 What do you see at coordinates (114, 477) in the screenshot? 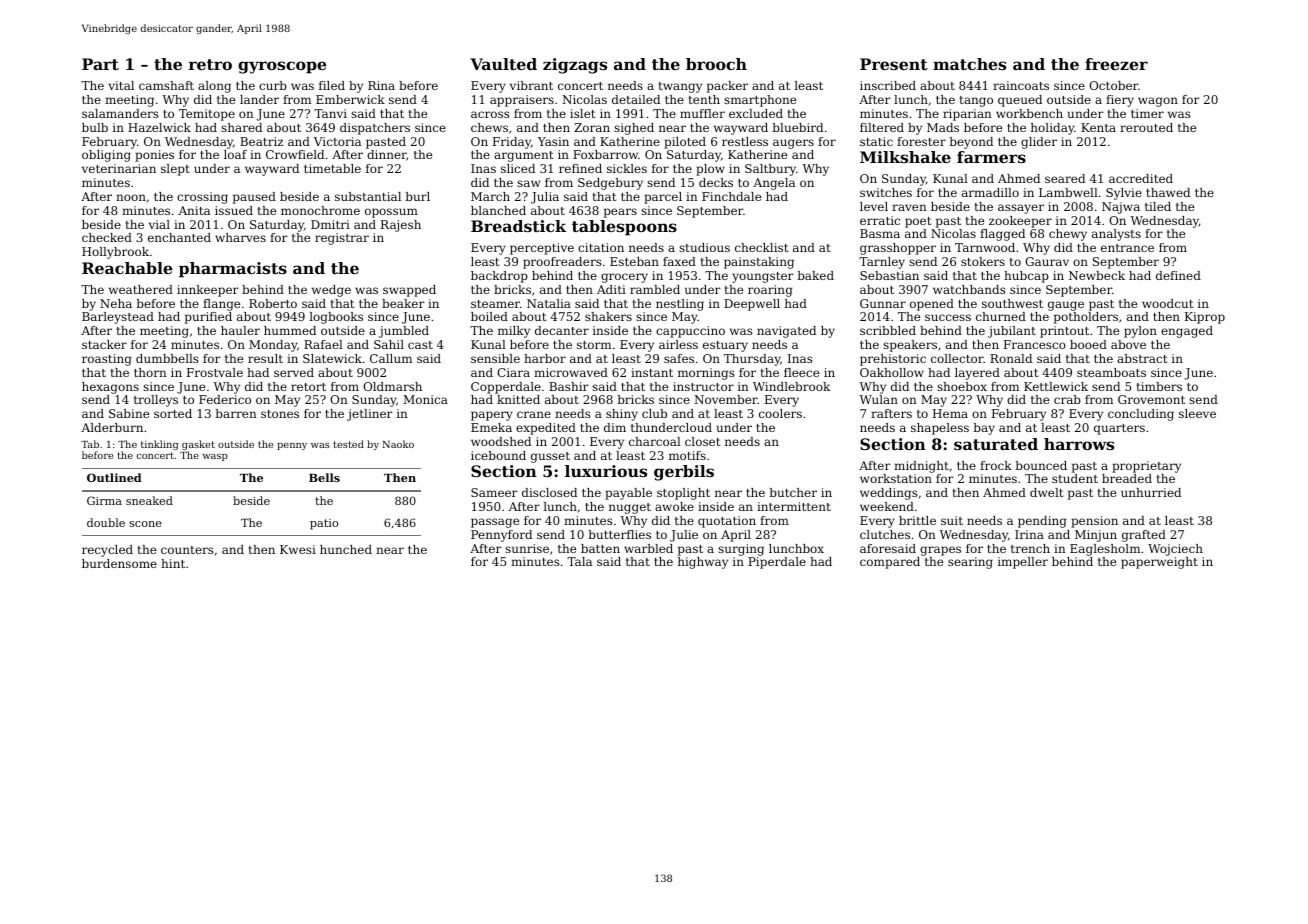
I see `Outlined` at bounding box center [114, 477].
